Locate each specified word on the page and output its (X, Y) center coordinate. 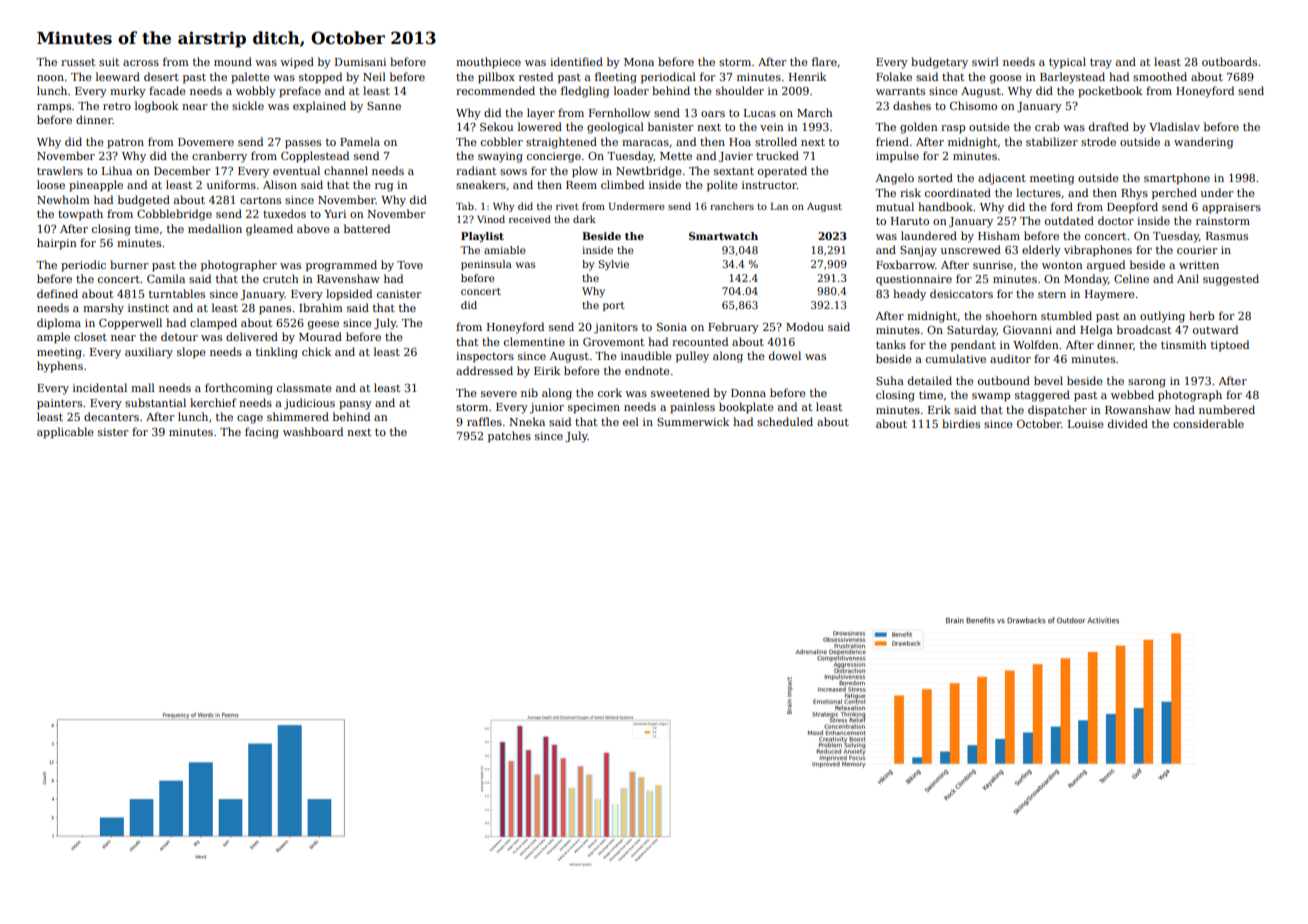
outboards (1229, 61)
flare (824, 61)
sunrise (993, 265)
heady (909, 295)
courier (1197, 250)
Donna (748, 393)
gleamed (269, 230)
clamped (213, 324)
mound (233, 61)
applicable (65, 433)
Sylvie (614, 265)
